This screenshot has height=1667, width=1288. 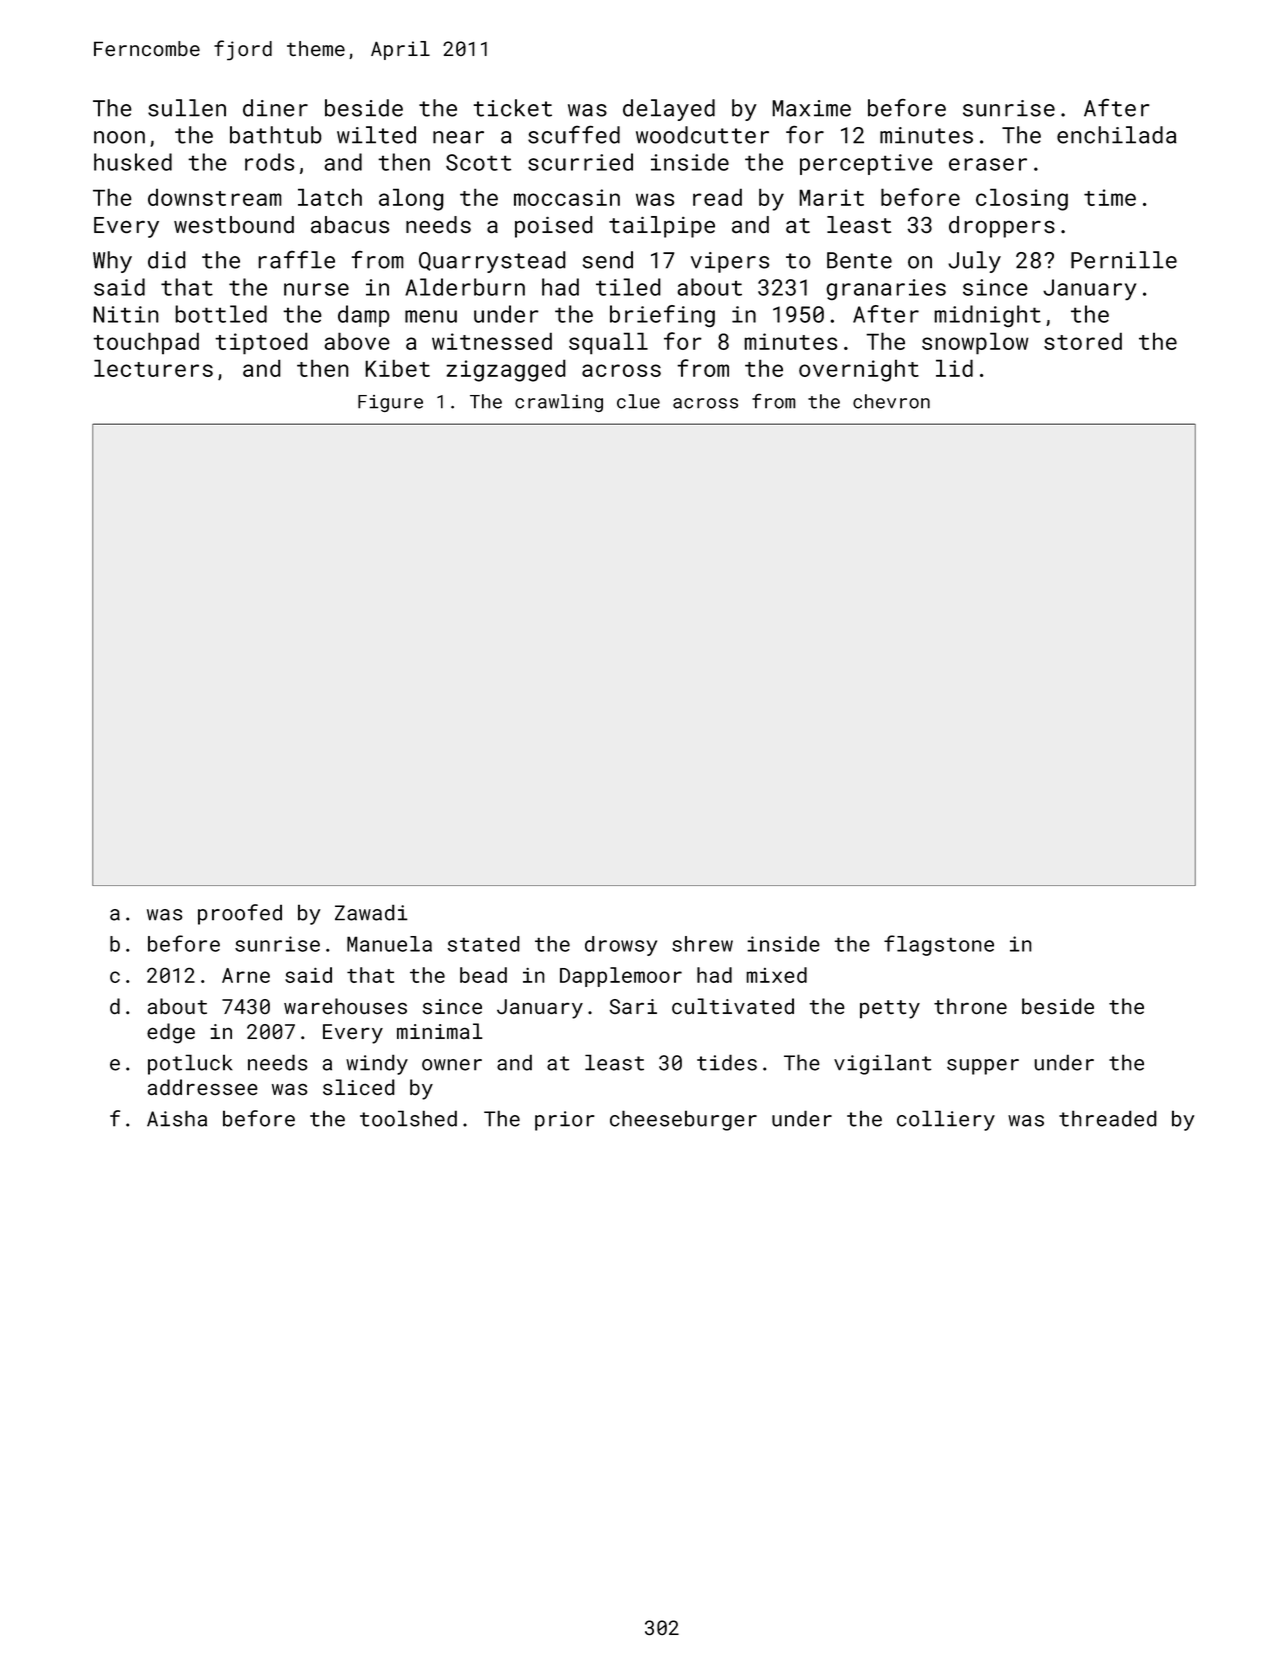 What do you see at coordinates (638, 401) in the screenshot?
I see `clue` at bounding box center [638, 401].
